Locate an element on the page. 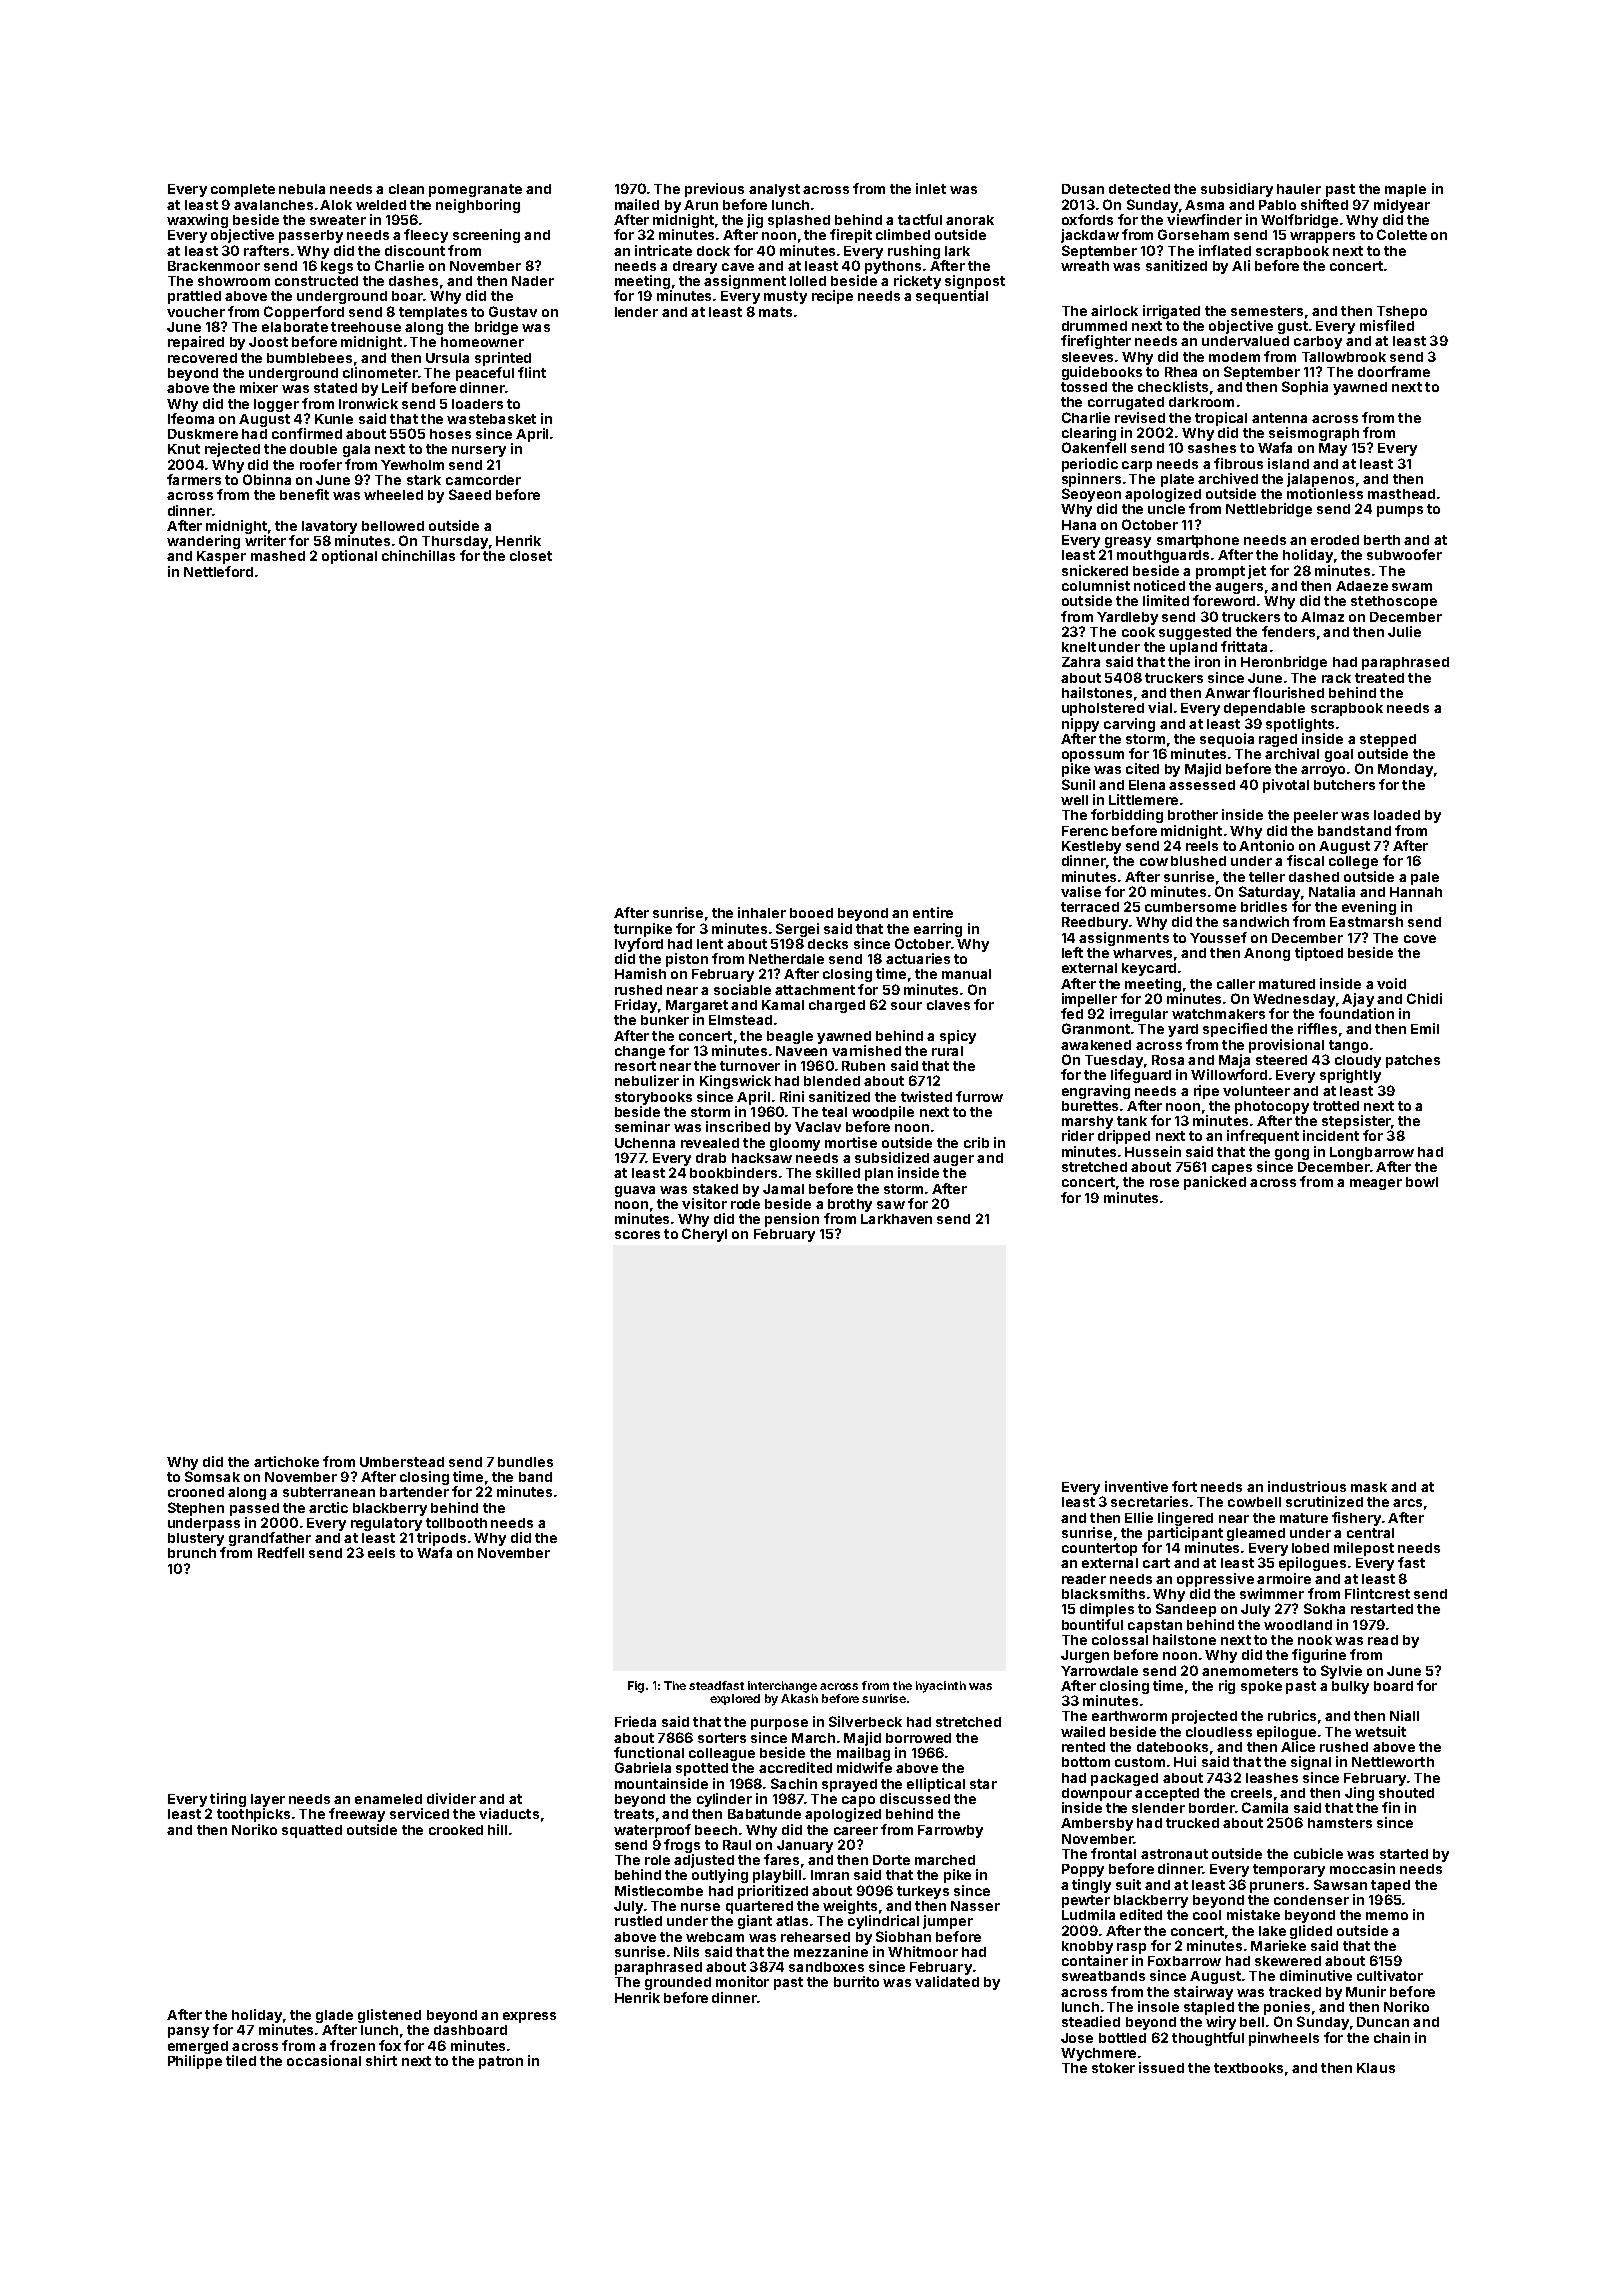 This image has height=2292, width=1620. meager is located at coordinates (1376, 1184).
